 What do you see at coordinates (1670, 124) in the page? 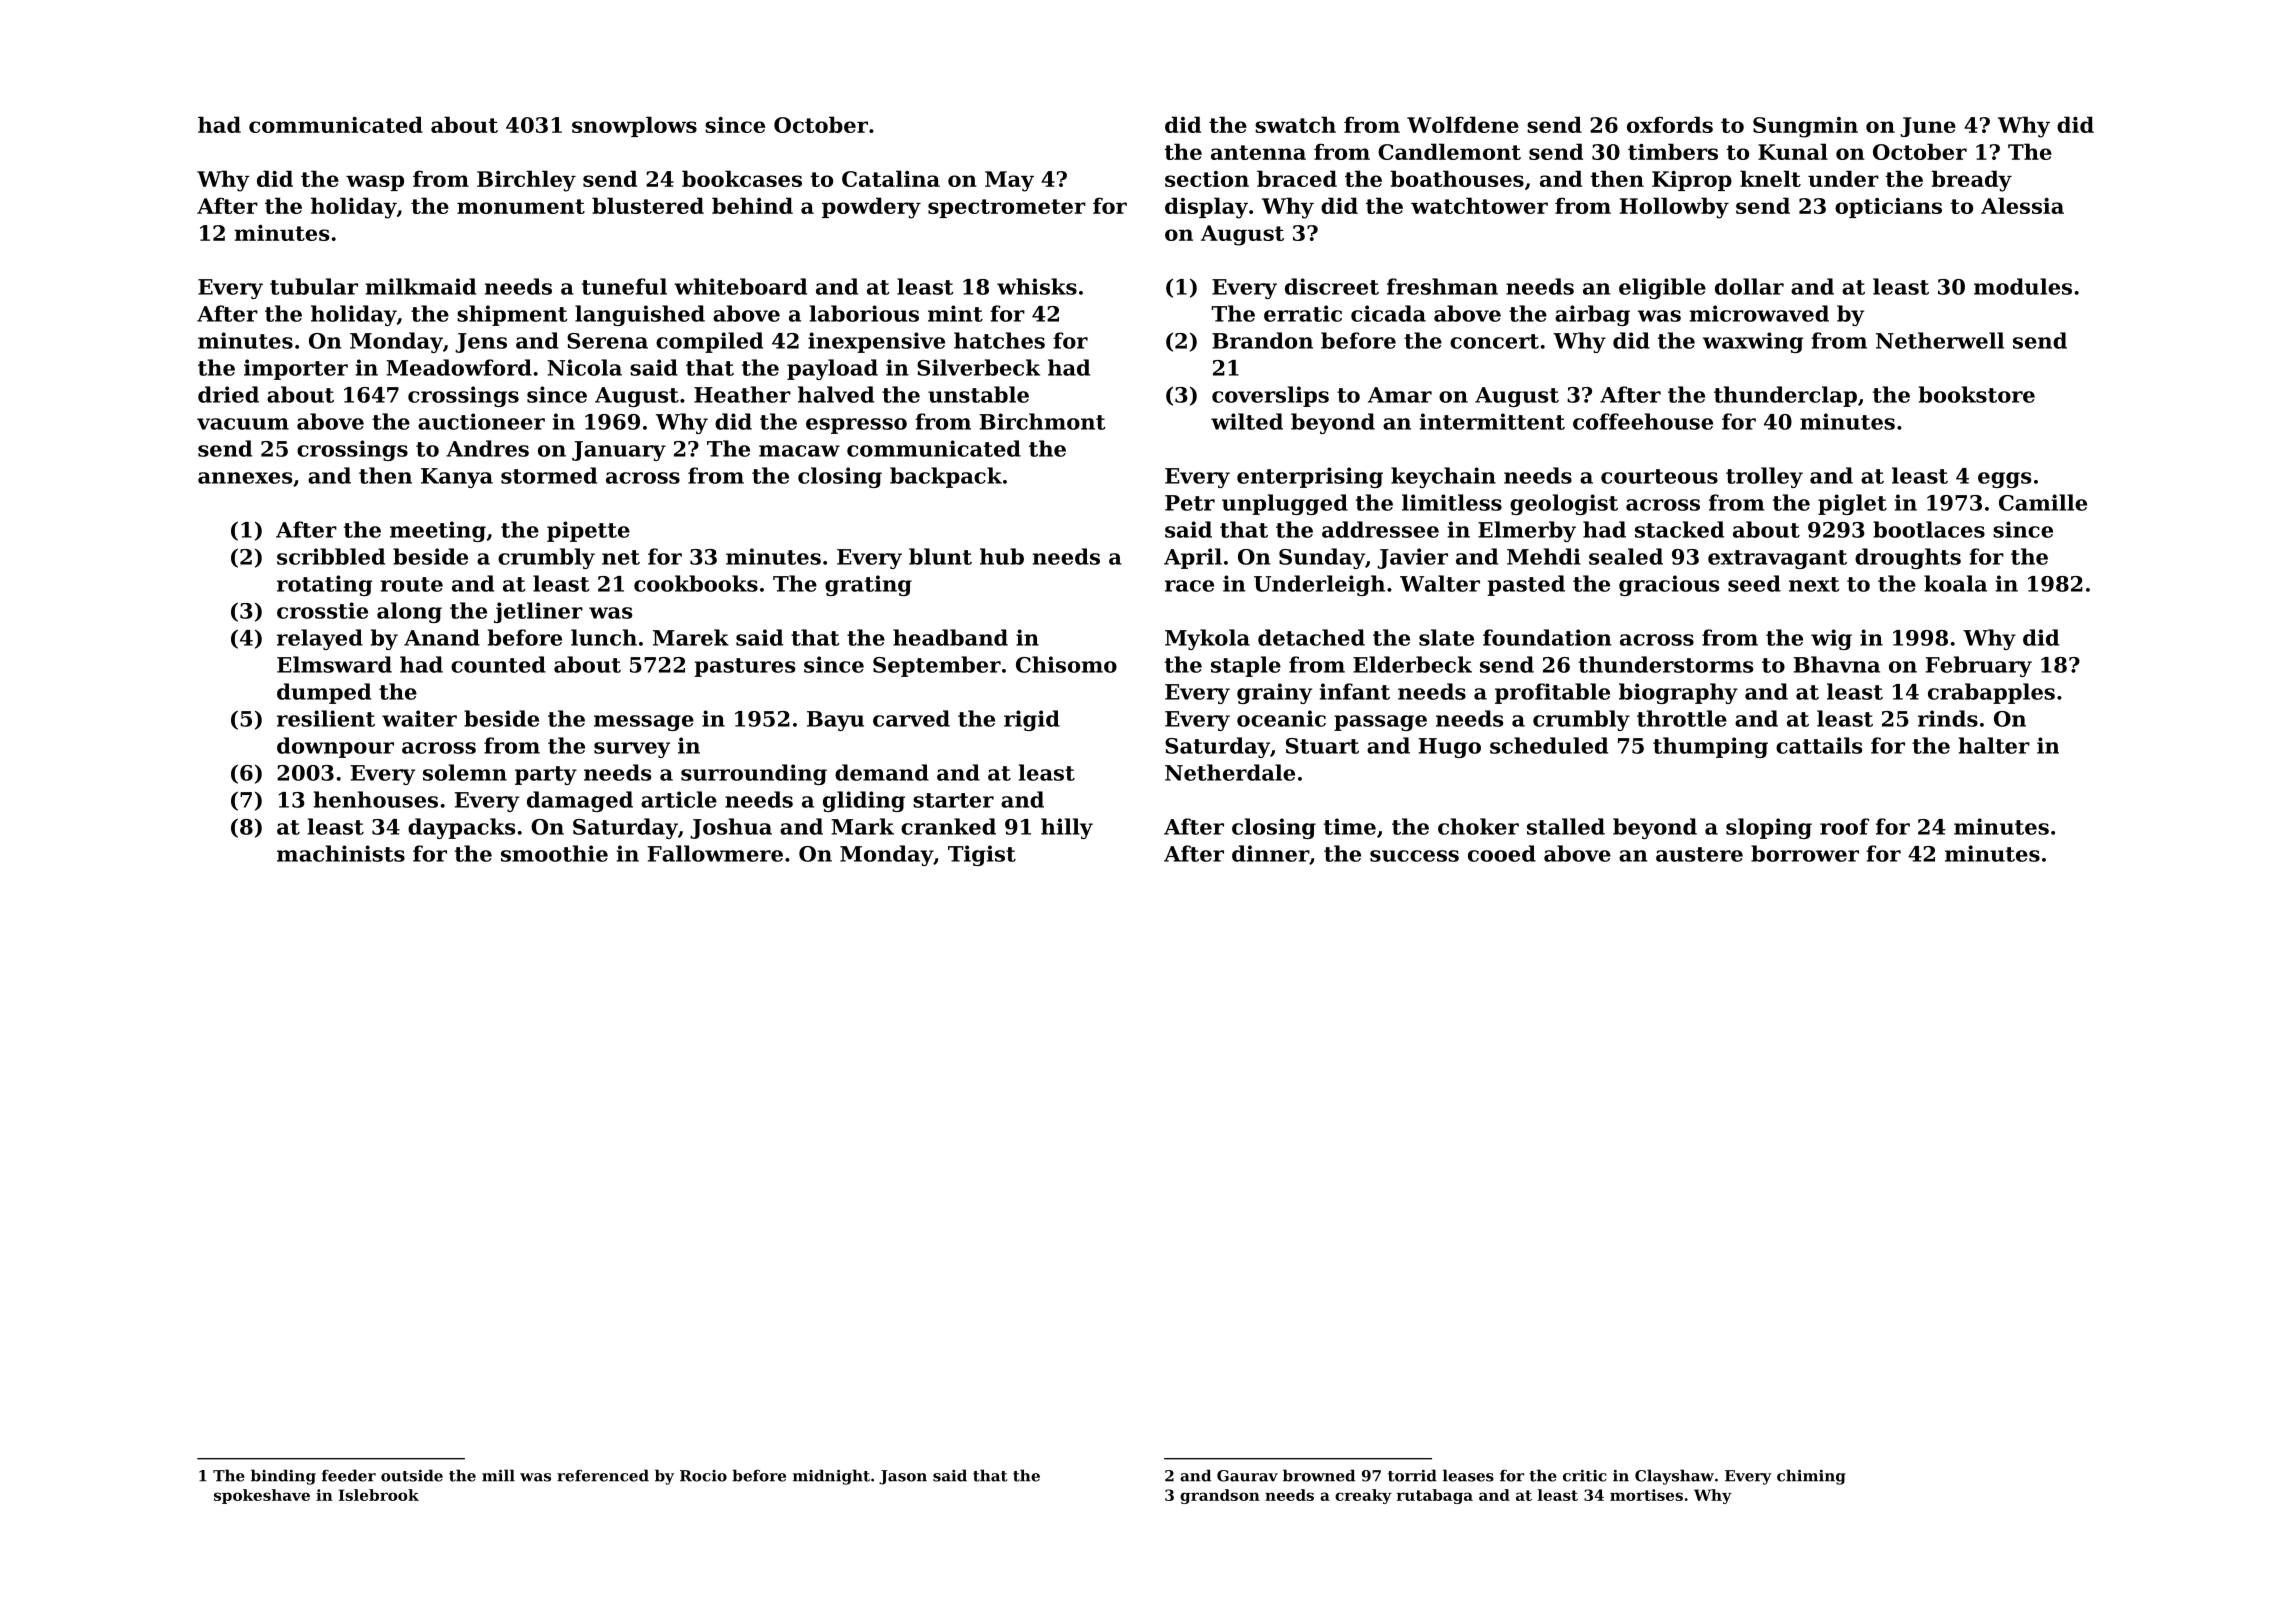
I see `oxfords` at bounding box center [1670, 124].
